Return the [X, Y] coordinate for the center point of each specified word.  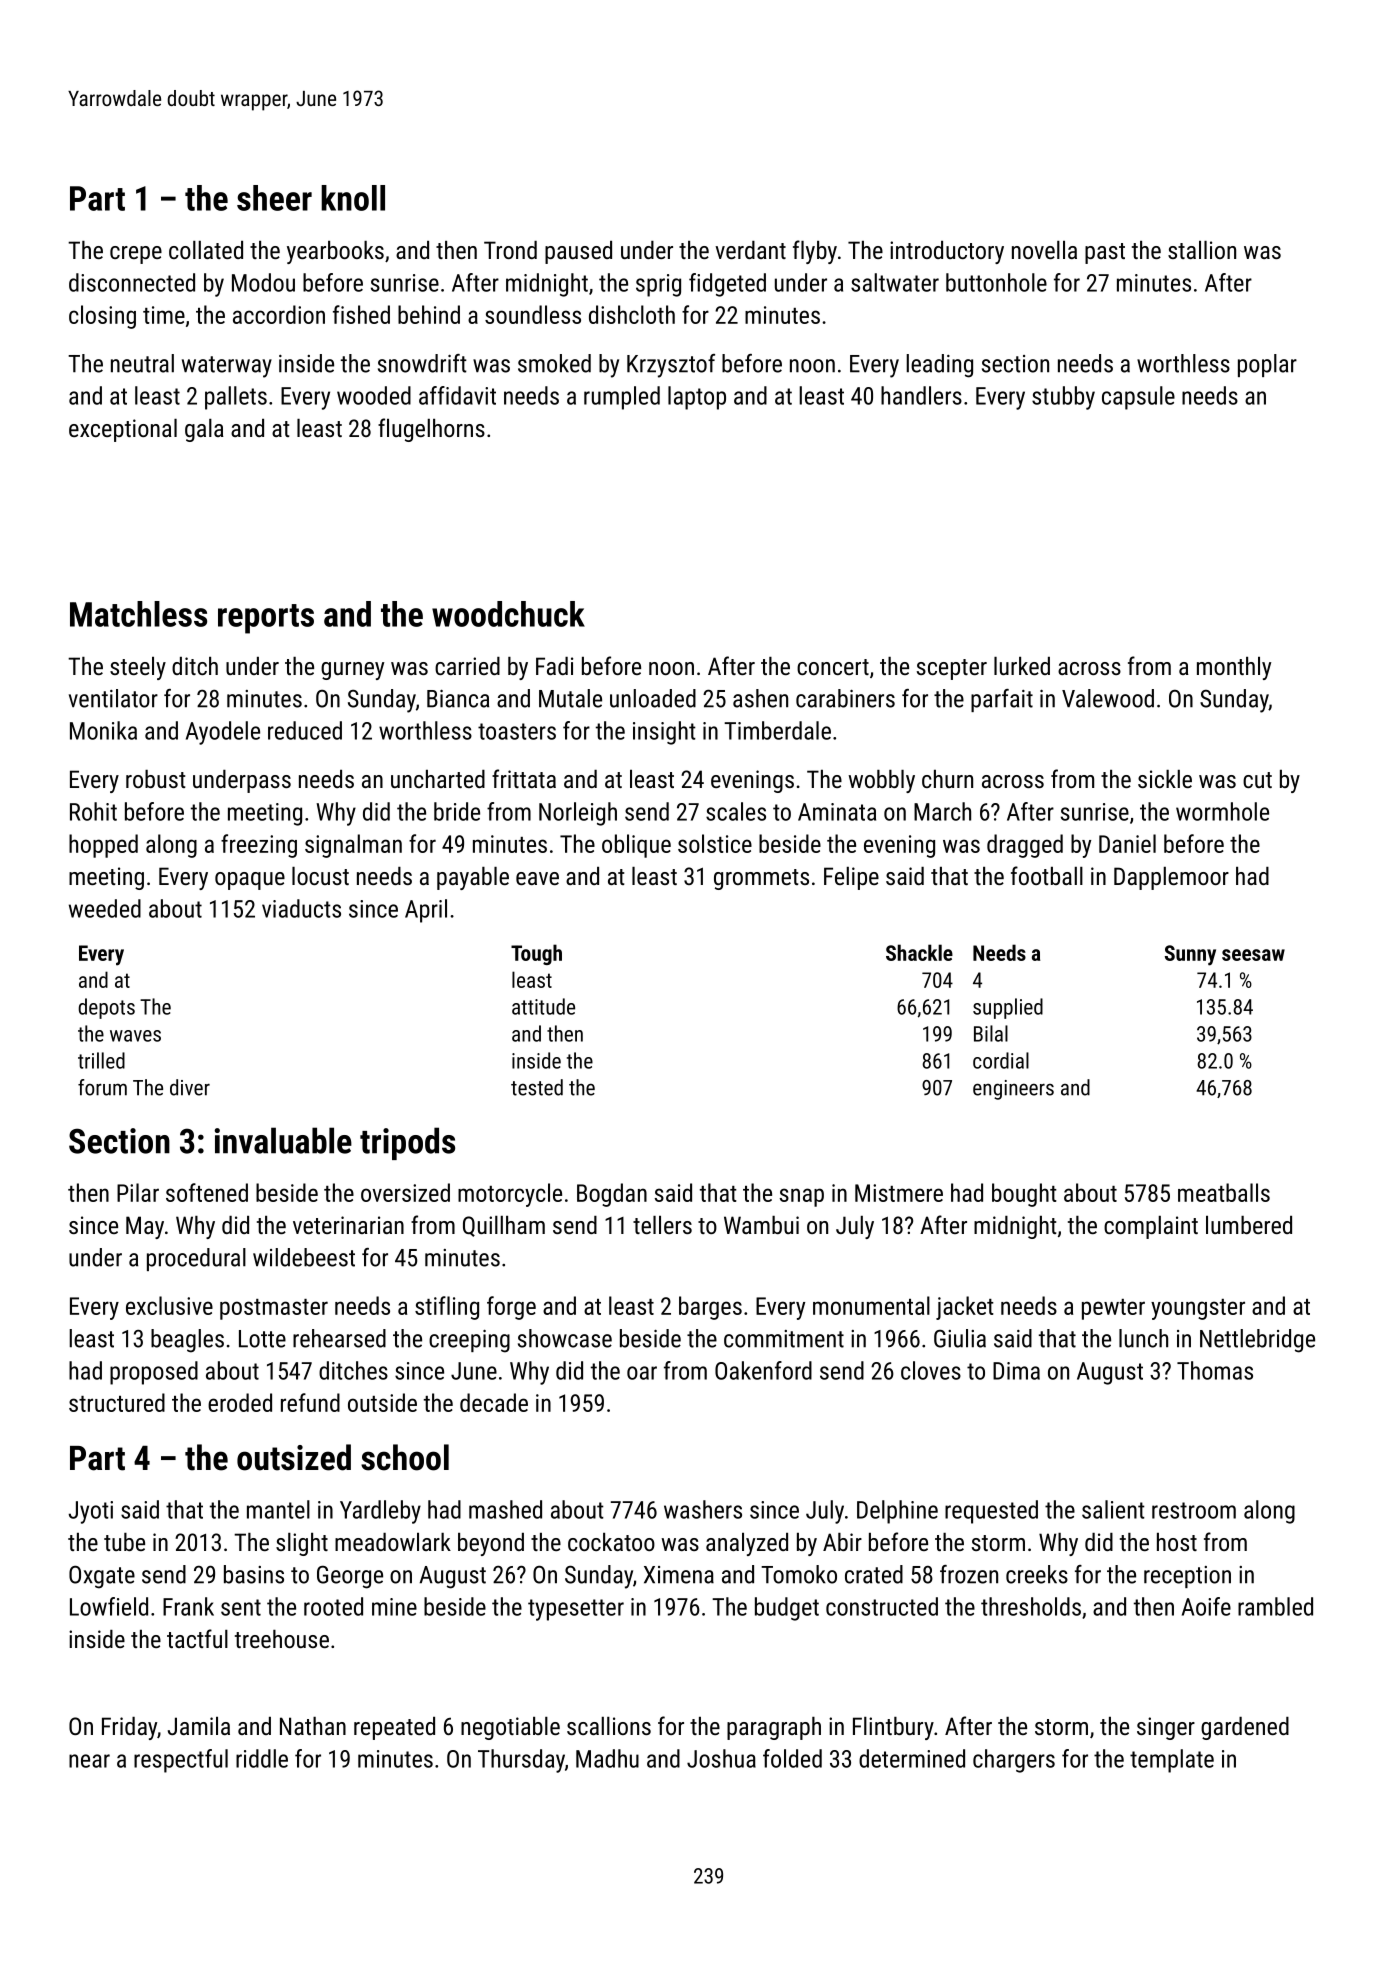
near [89, 1761]
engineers [1013, 1090]
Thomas [1215, 1370]
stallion [1202, 250]
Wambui [761, 1225]
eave [537, 878]
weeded [105, 908]
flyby [815, 252]
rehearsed [339, 1338]
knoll [353, 198]
